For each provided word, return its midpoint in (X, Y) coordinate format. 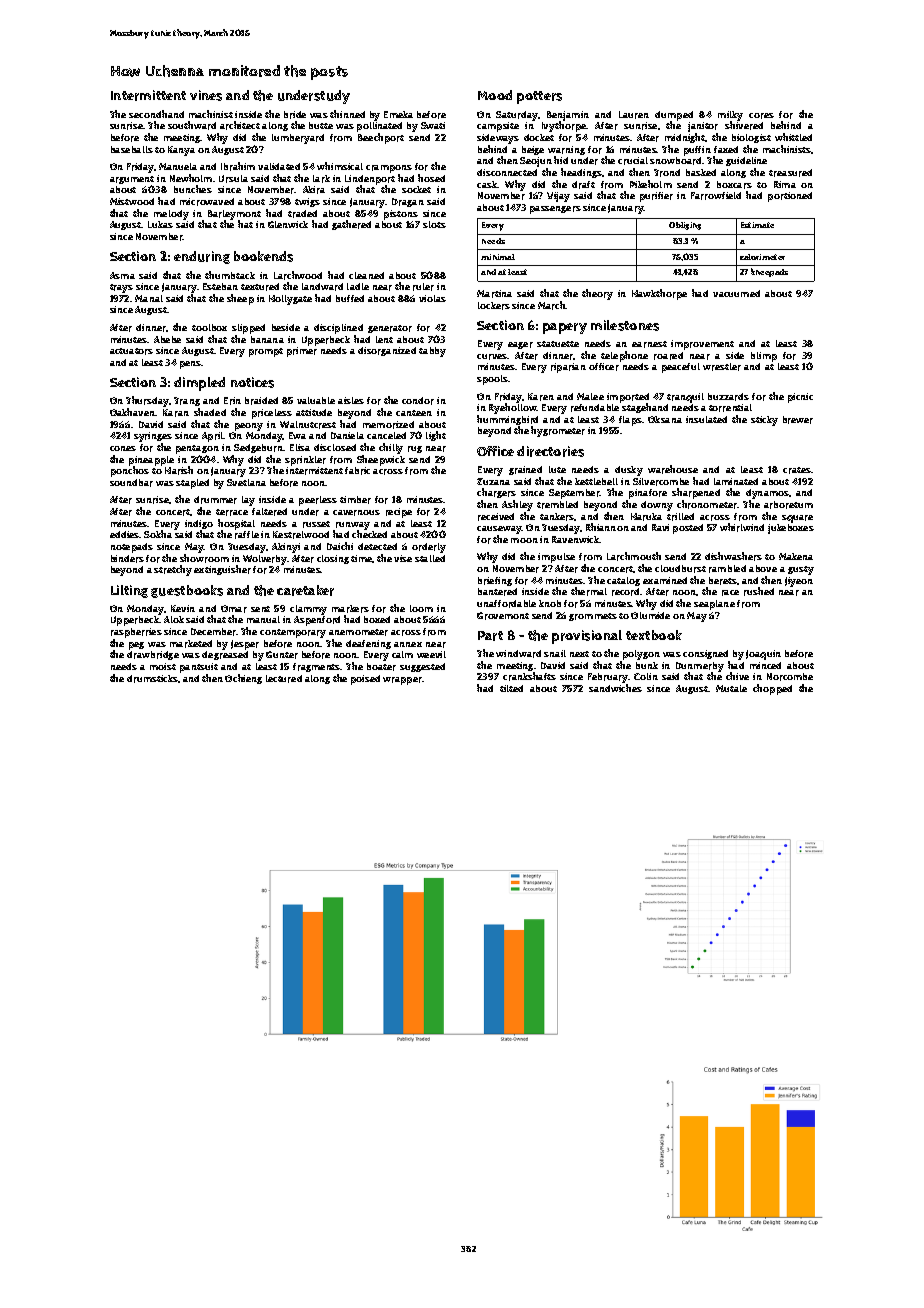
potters (539, 97)
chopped (772, 689)
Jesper (245, 645)
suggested (422, 667)
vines (206, 95)
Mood (495, 95)
